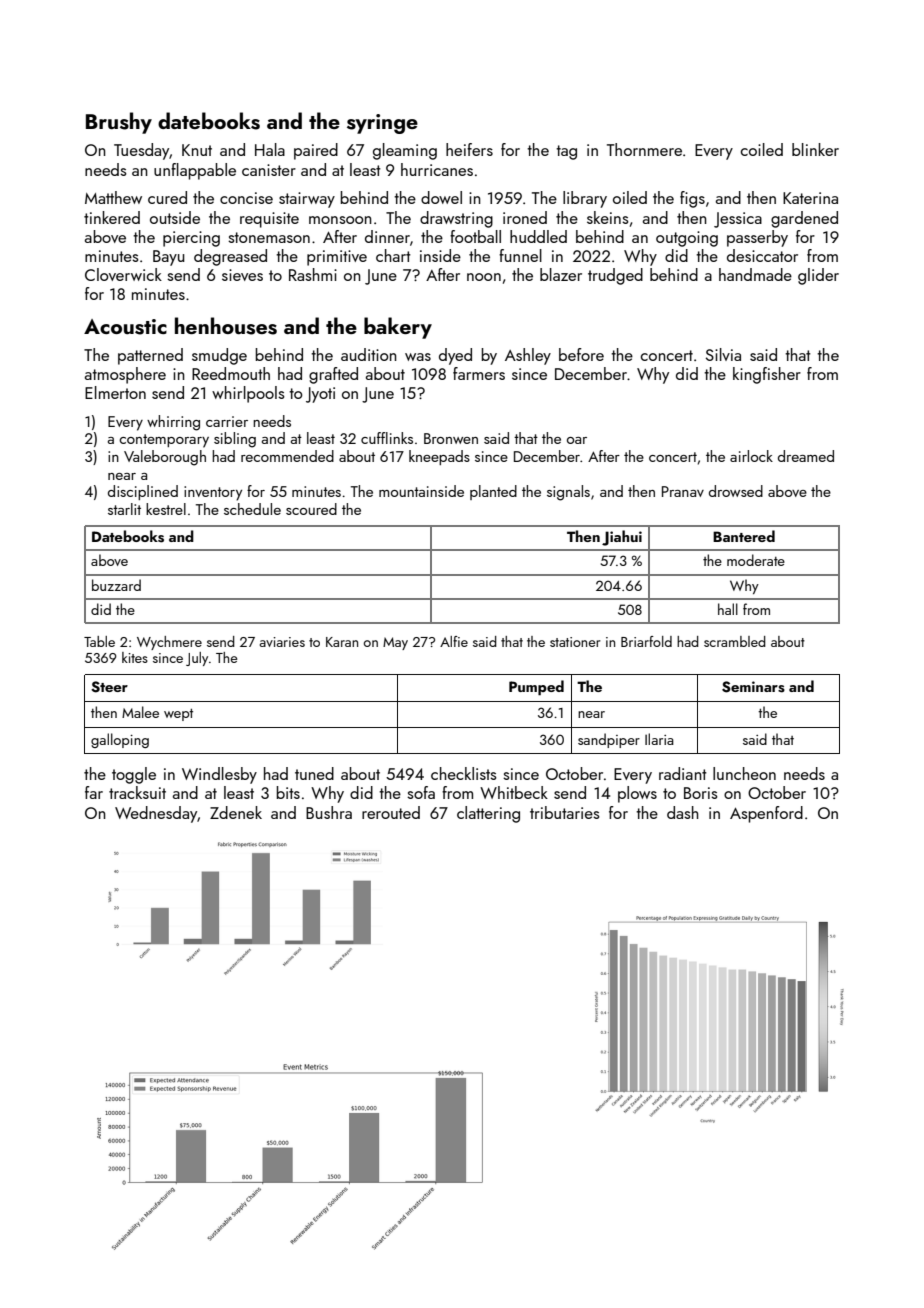  Describe the element at coordinates (469, 149) in the screenshot. I see `heifers` at that location.
